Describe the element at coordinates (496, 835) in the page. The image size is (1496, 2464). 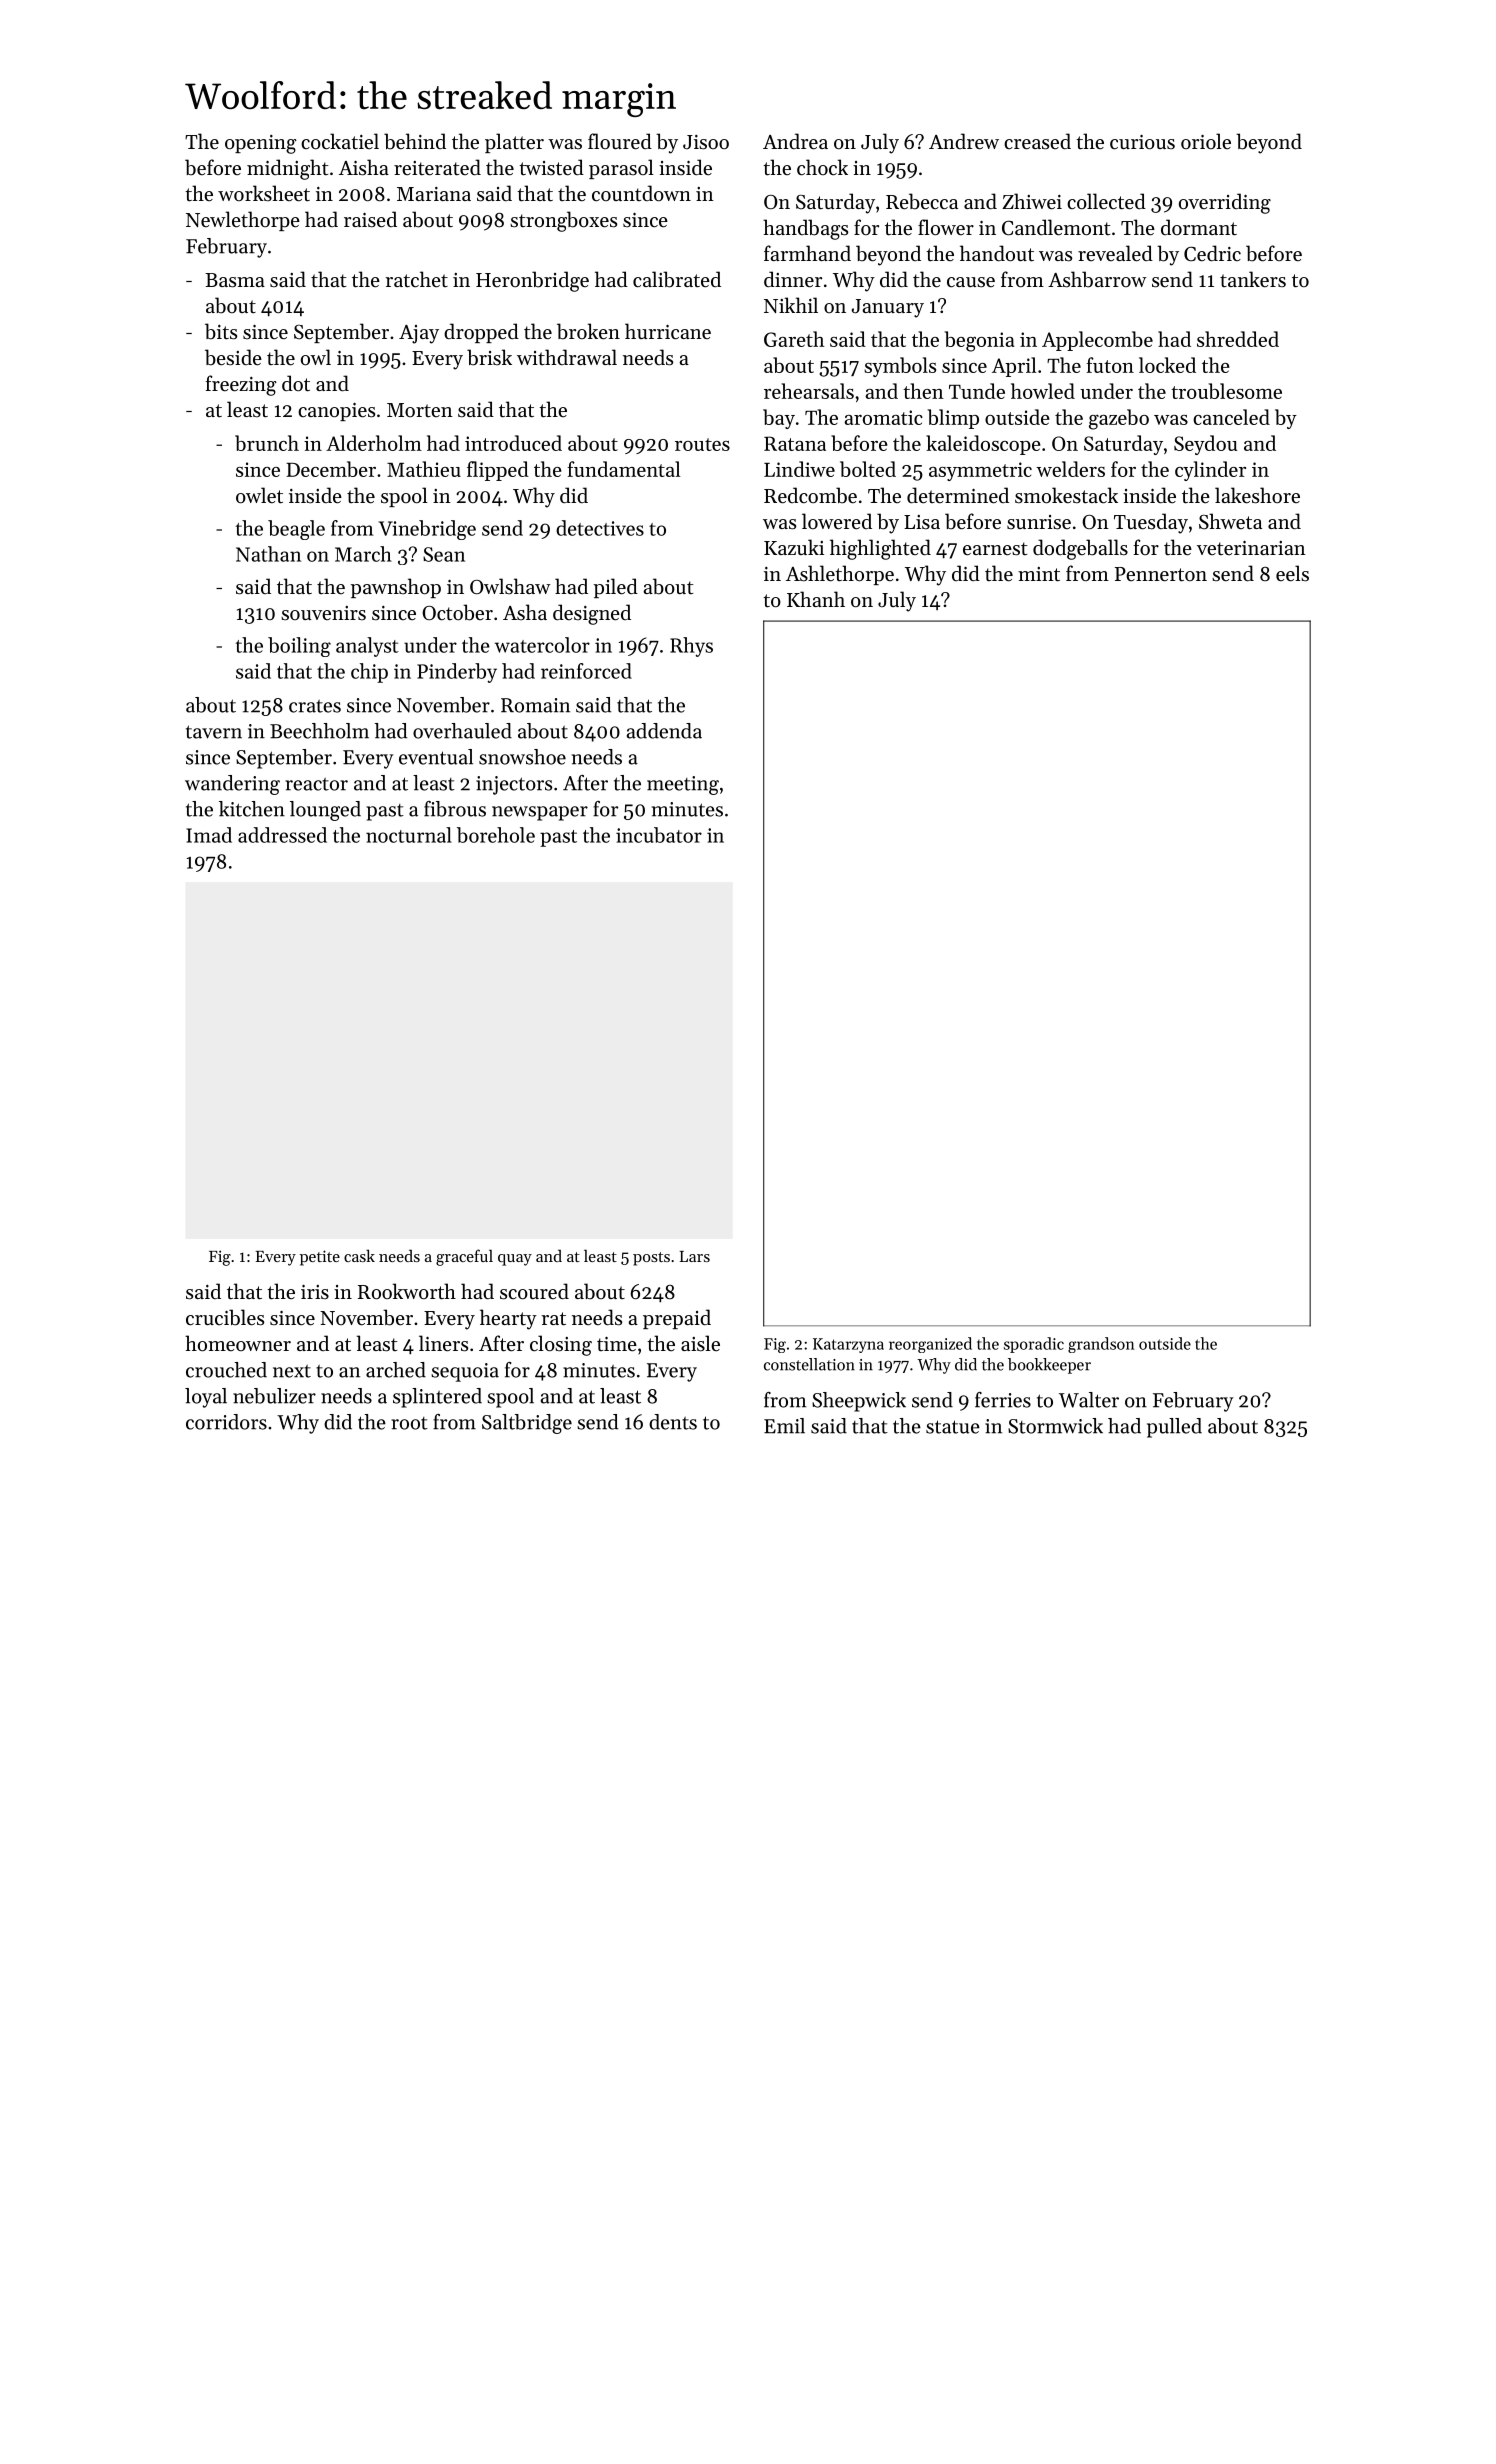
I see `borehole` at that location.
